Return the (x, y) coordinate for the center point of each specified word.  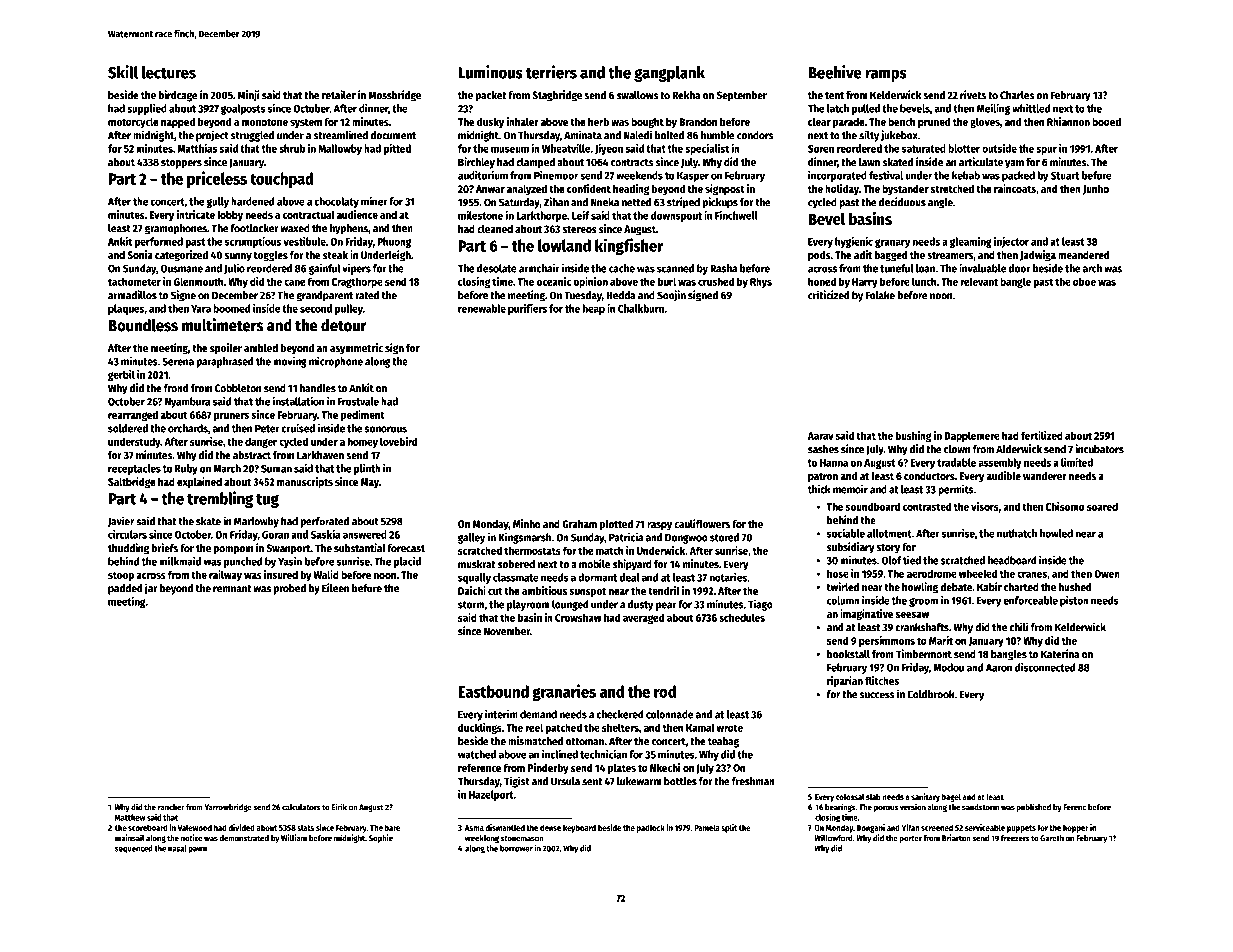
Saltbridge (132, 483)
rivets (973, 95)
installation (298, 401)
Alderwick (1019, 449)
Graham (579, 524)
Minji (249, 96)
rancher (171, 807)
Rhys (761, 282)
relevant (979, 281)
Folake (880, 295)
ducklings (480, 728)
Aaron (999, 668)
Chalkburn (641, 308)
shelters (620, 727)
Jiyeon (609, 149)
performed (159, 242)
